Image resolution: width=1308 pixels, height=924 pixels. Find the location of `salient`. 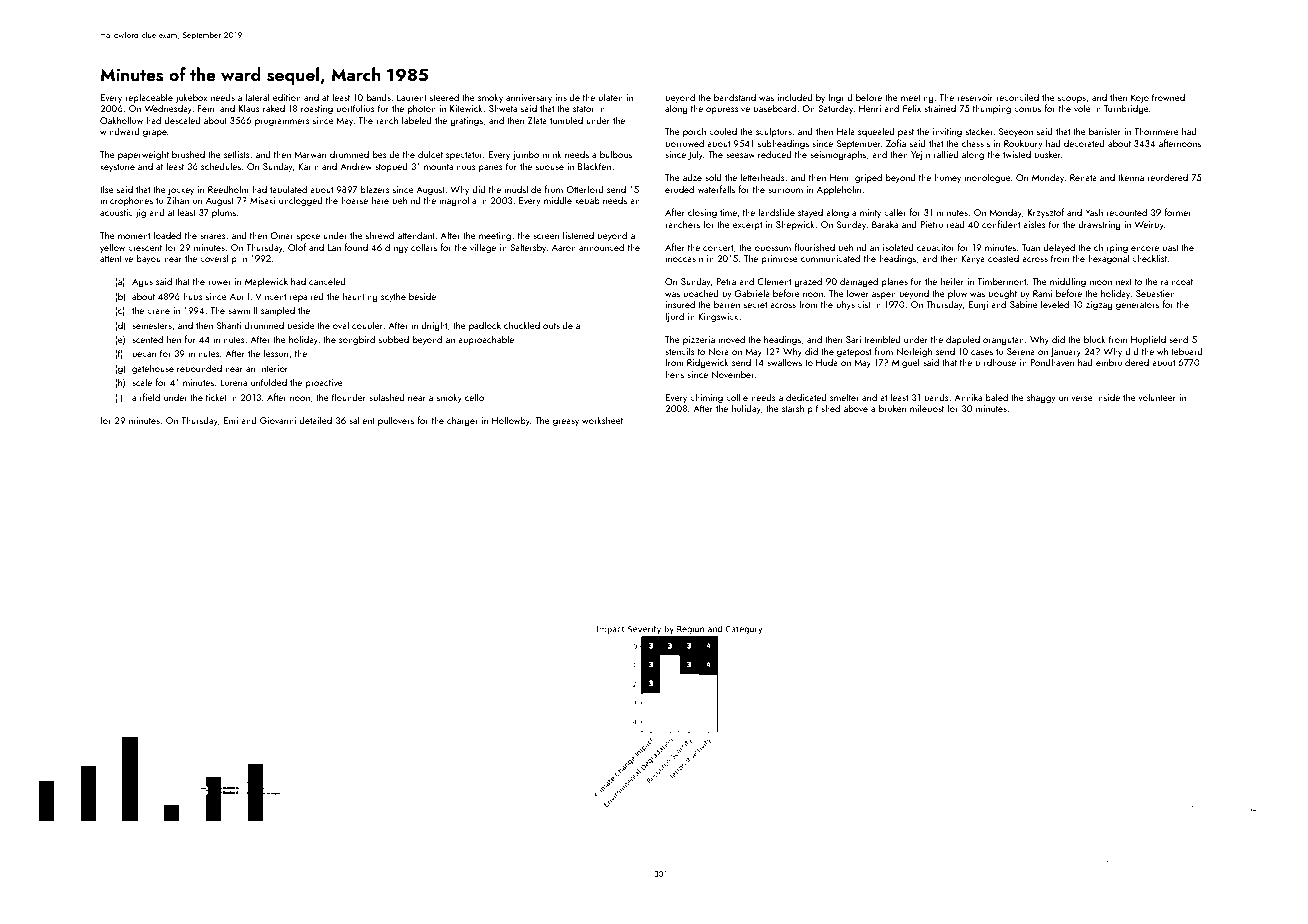

salient is located at coordinates (362, 420).
